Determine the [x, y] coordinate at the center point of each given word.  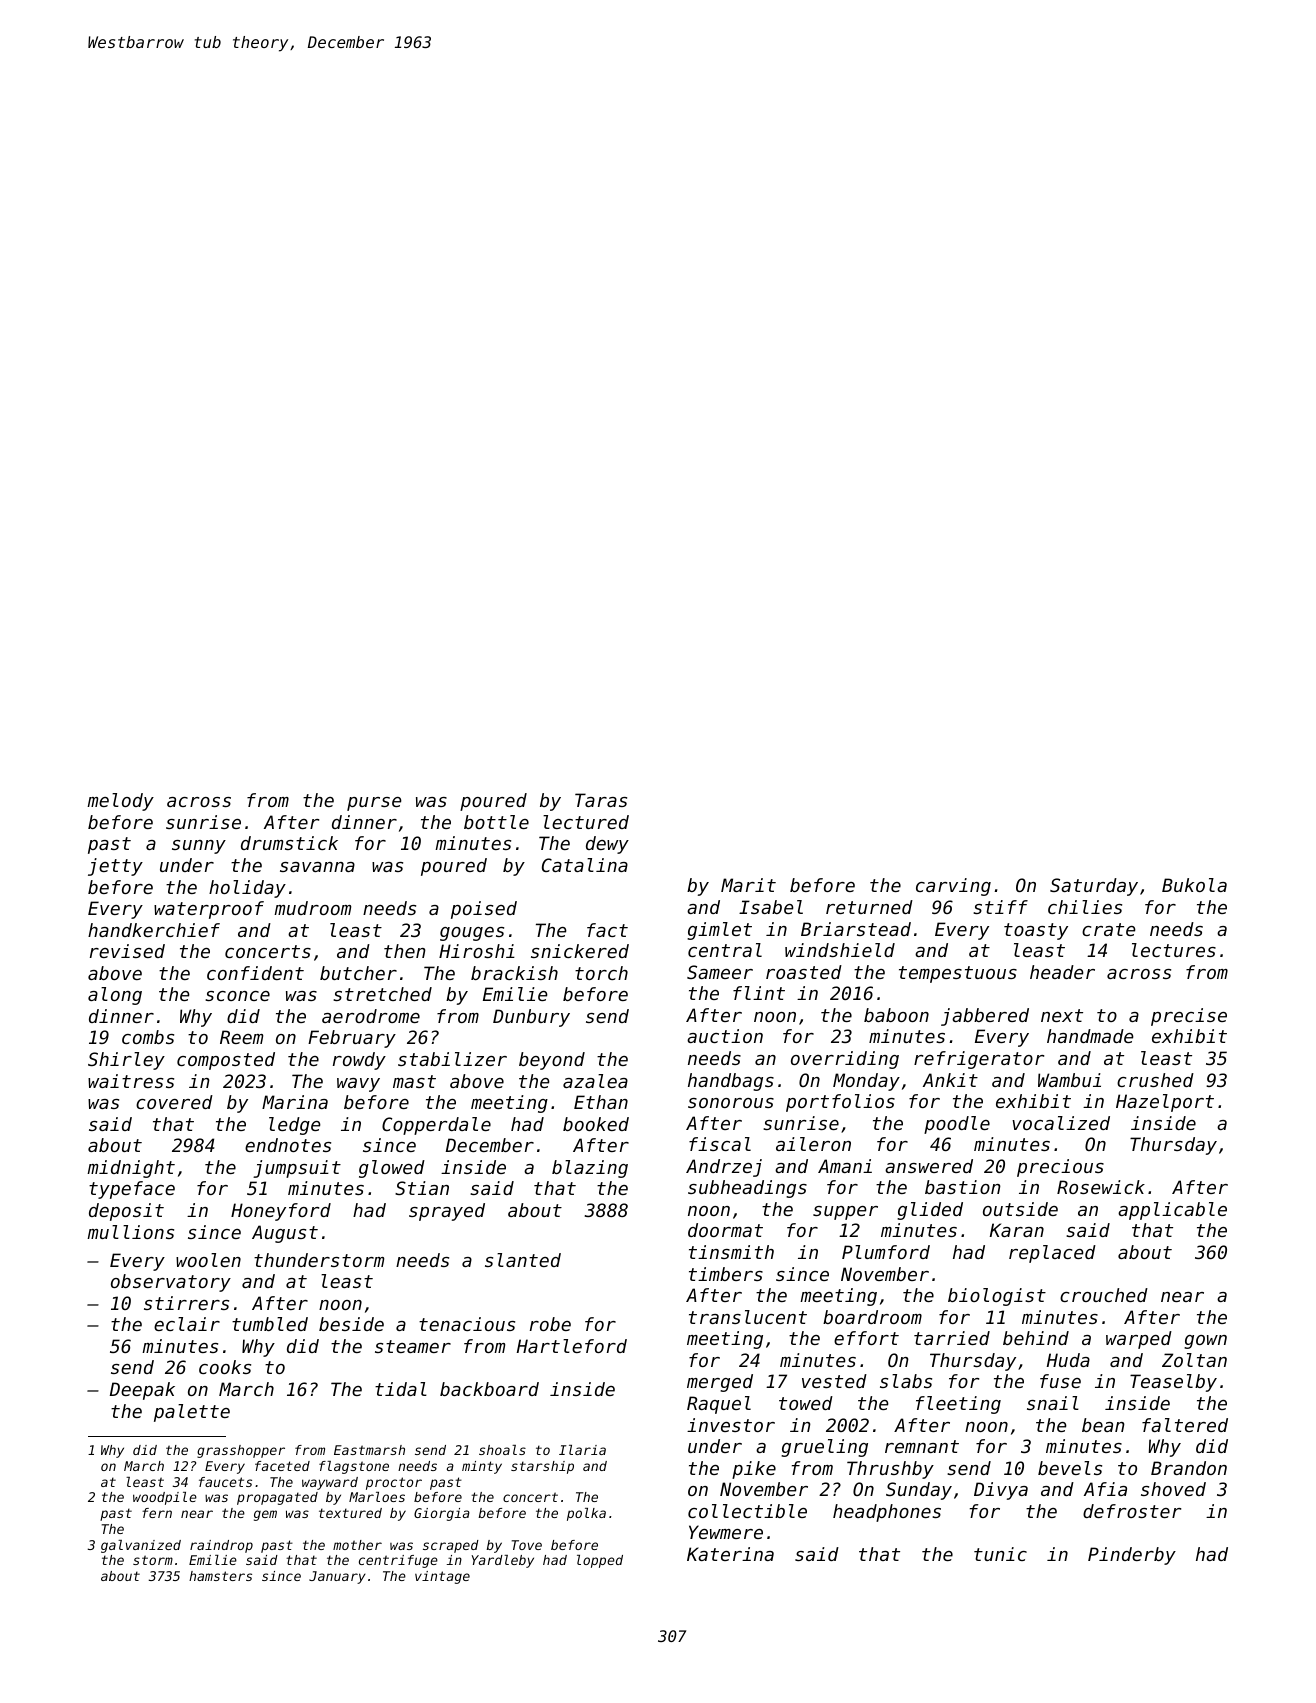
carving [953, 887]
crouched [1104, 1295]
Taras [601, 800]
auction [725, 1036]
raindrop [221, 1546]
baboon [896, 1015]
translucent [748, 1317]
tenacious [467, 1324]
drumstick [289, 843]
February [352, 1039]
